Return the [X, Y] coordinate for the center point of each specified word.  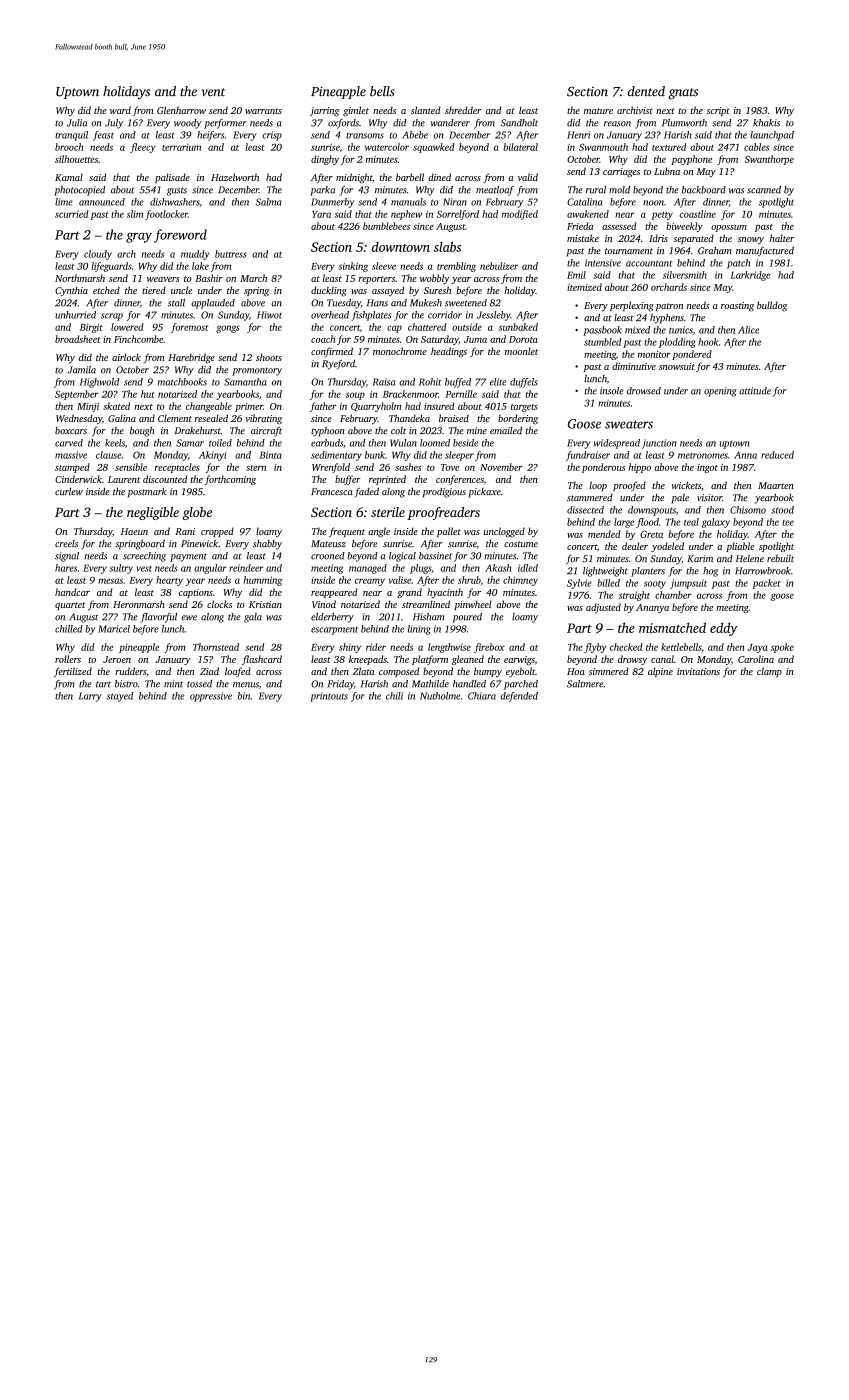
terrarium [181, 147]
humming [263, 581]
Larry [90, 697]
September [76, 395]
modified [520, 215]
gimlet [356, 111]
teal [691, 522]
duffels [524, 383]
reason [617, 124]
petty [662, 216]
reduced [777, 455]
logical [402, 557]
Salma [269, 202]
